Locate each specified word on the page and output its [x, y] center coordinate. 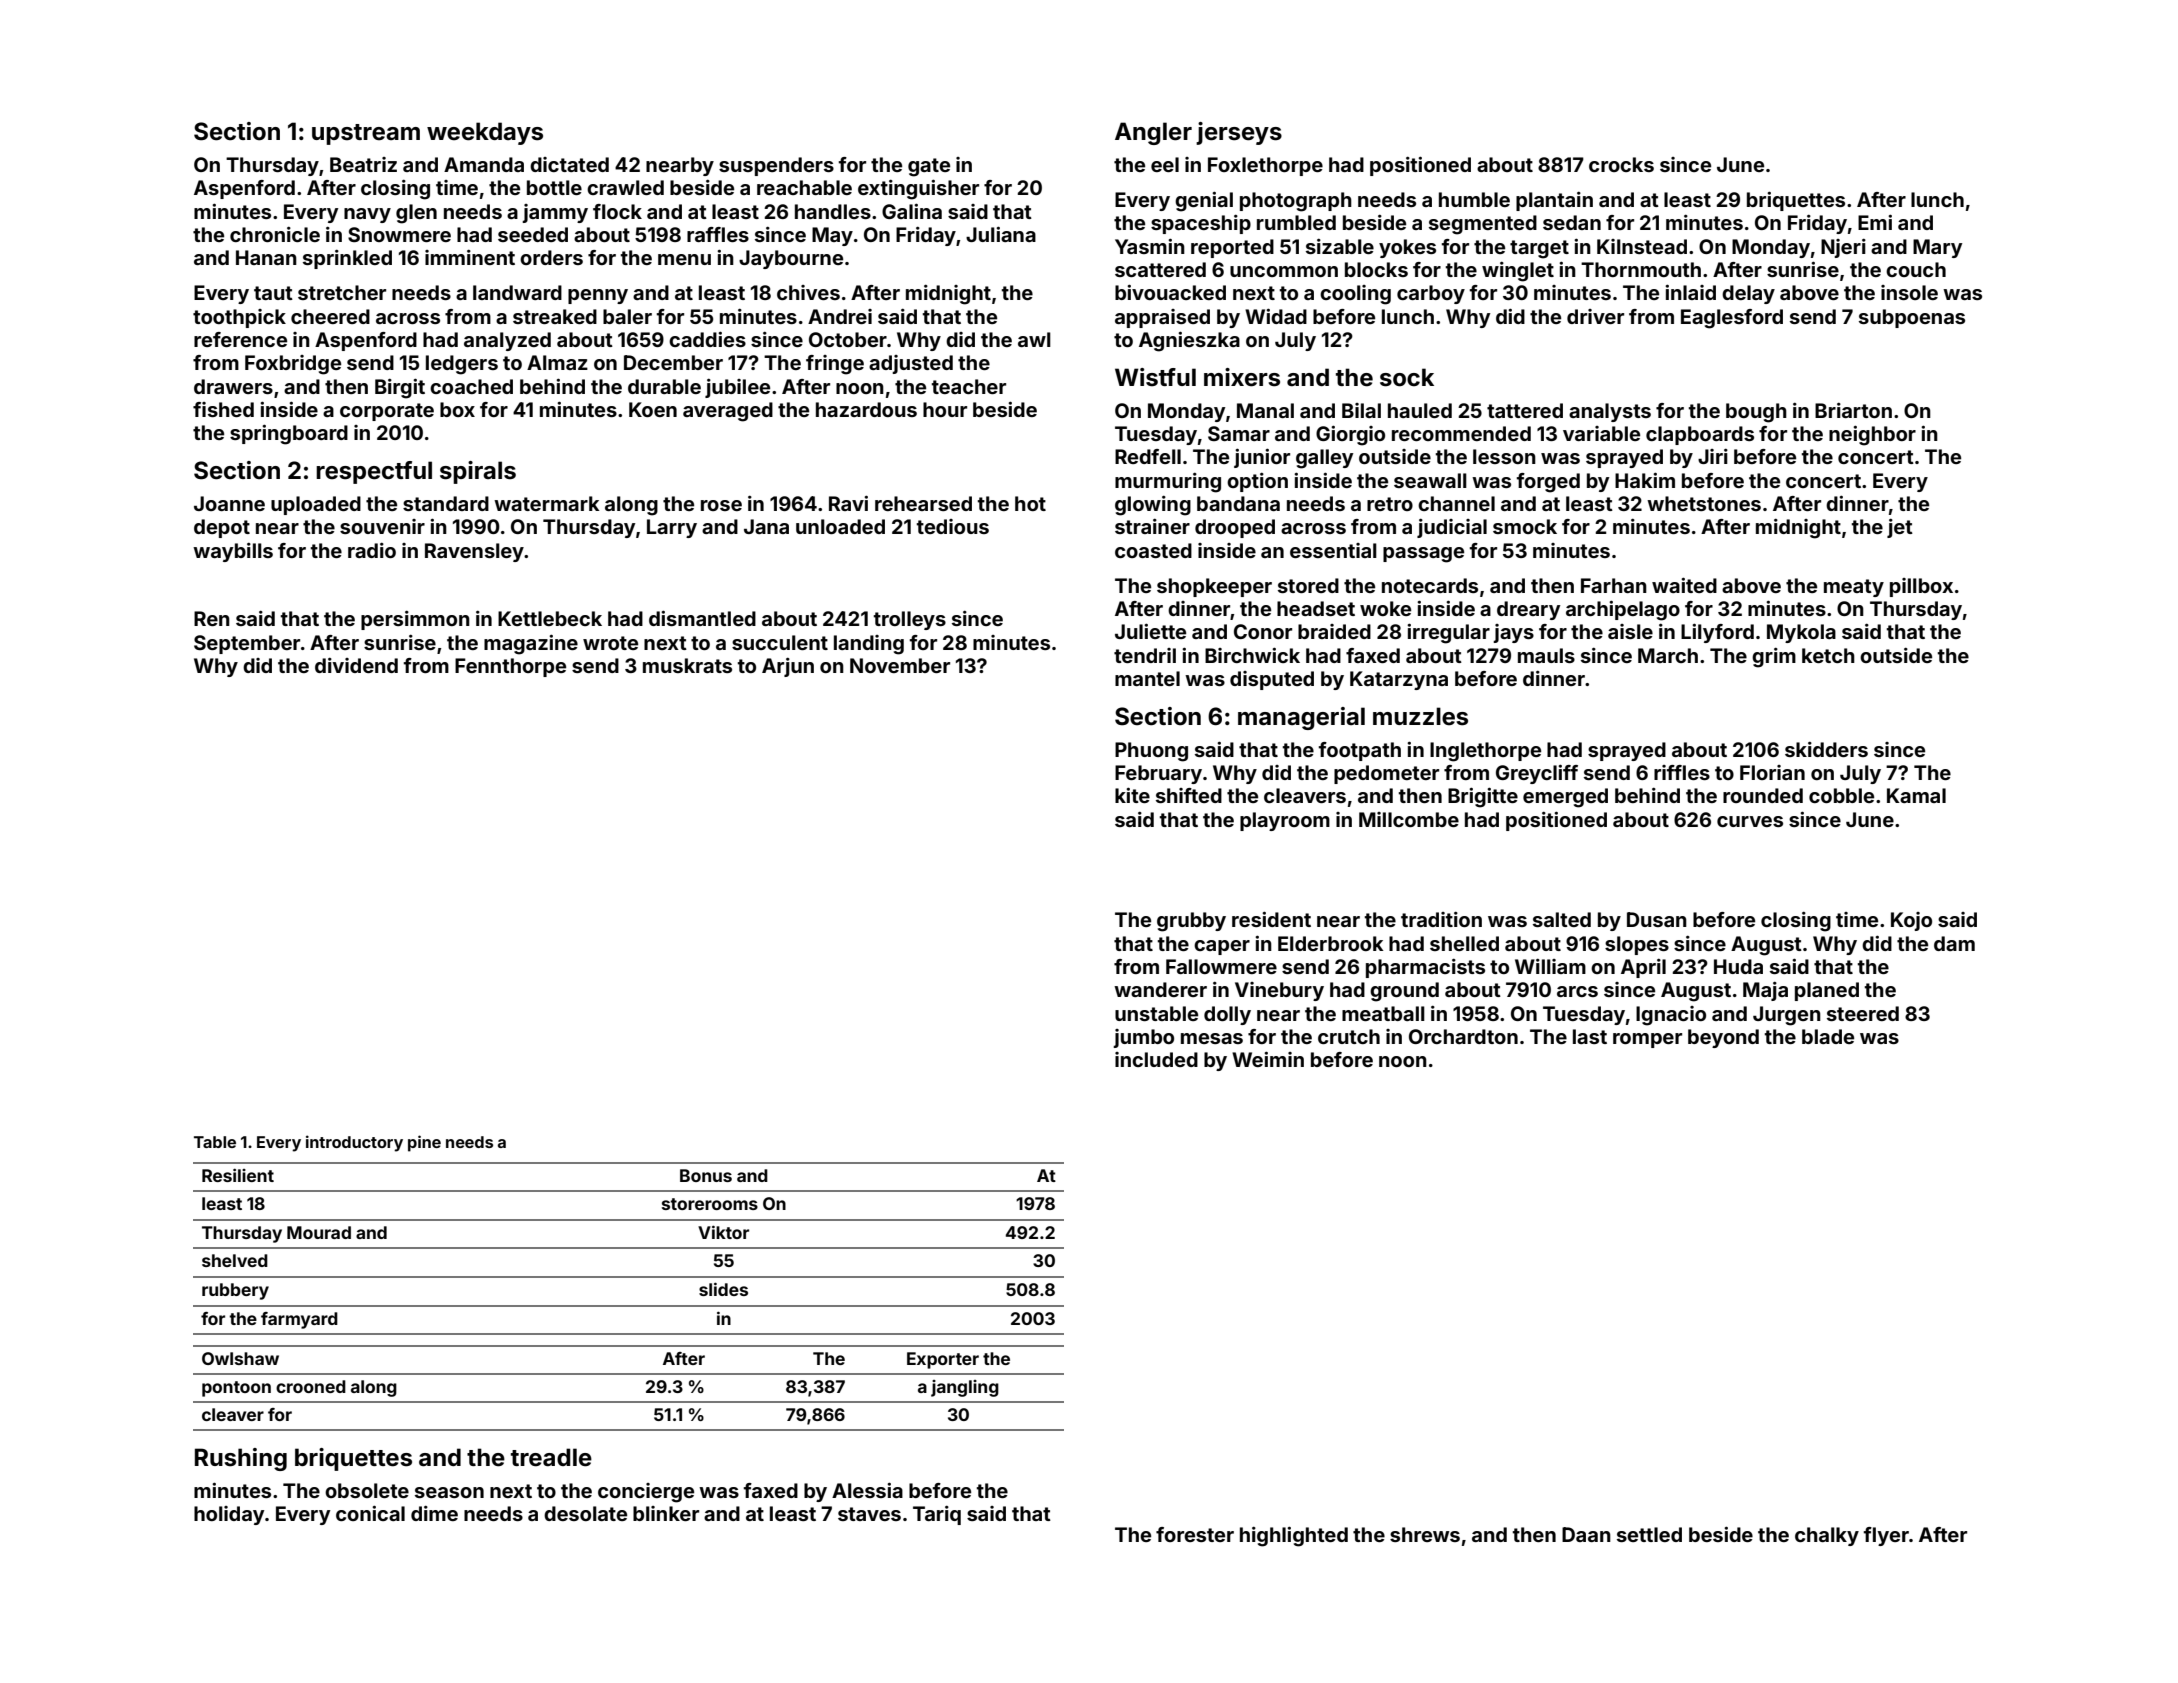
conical [370, 1513]
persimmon [415, 620]
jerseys [1239, 133]
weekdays [485, 133]
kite [1132, 795]
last [1590, 1036]
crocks [1621, 164]
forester [1195, 1534]
